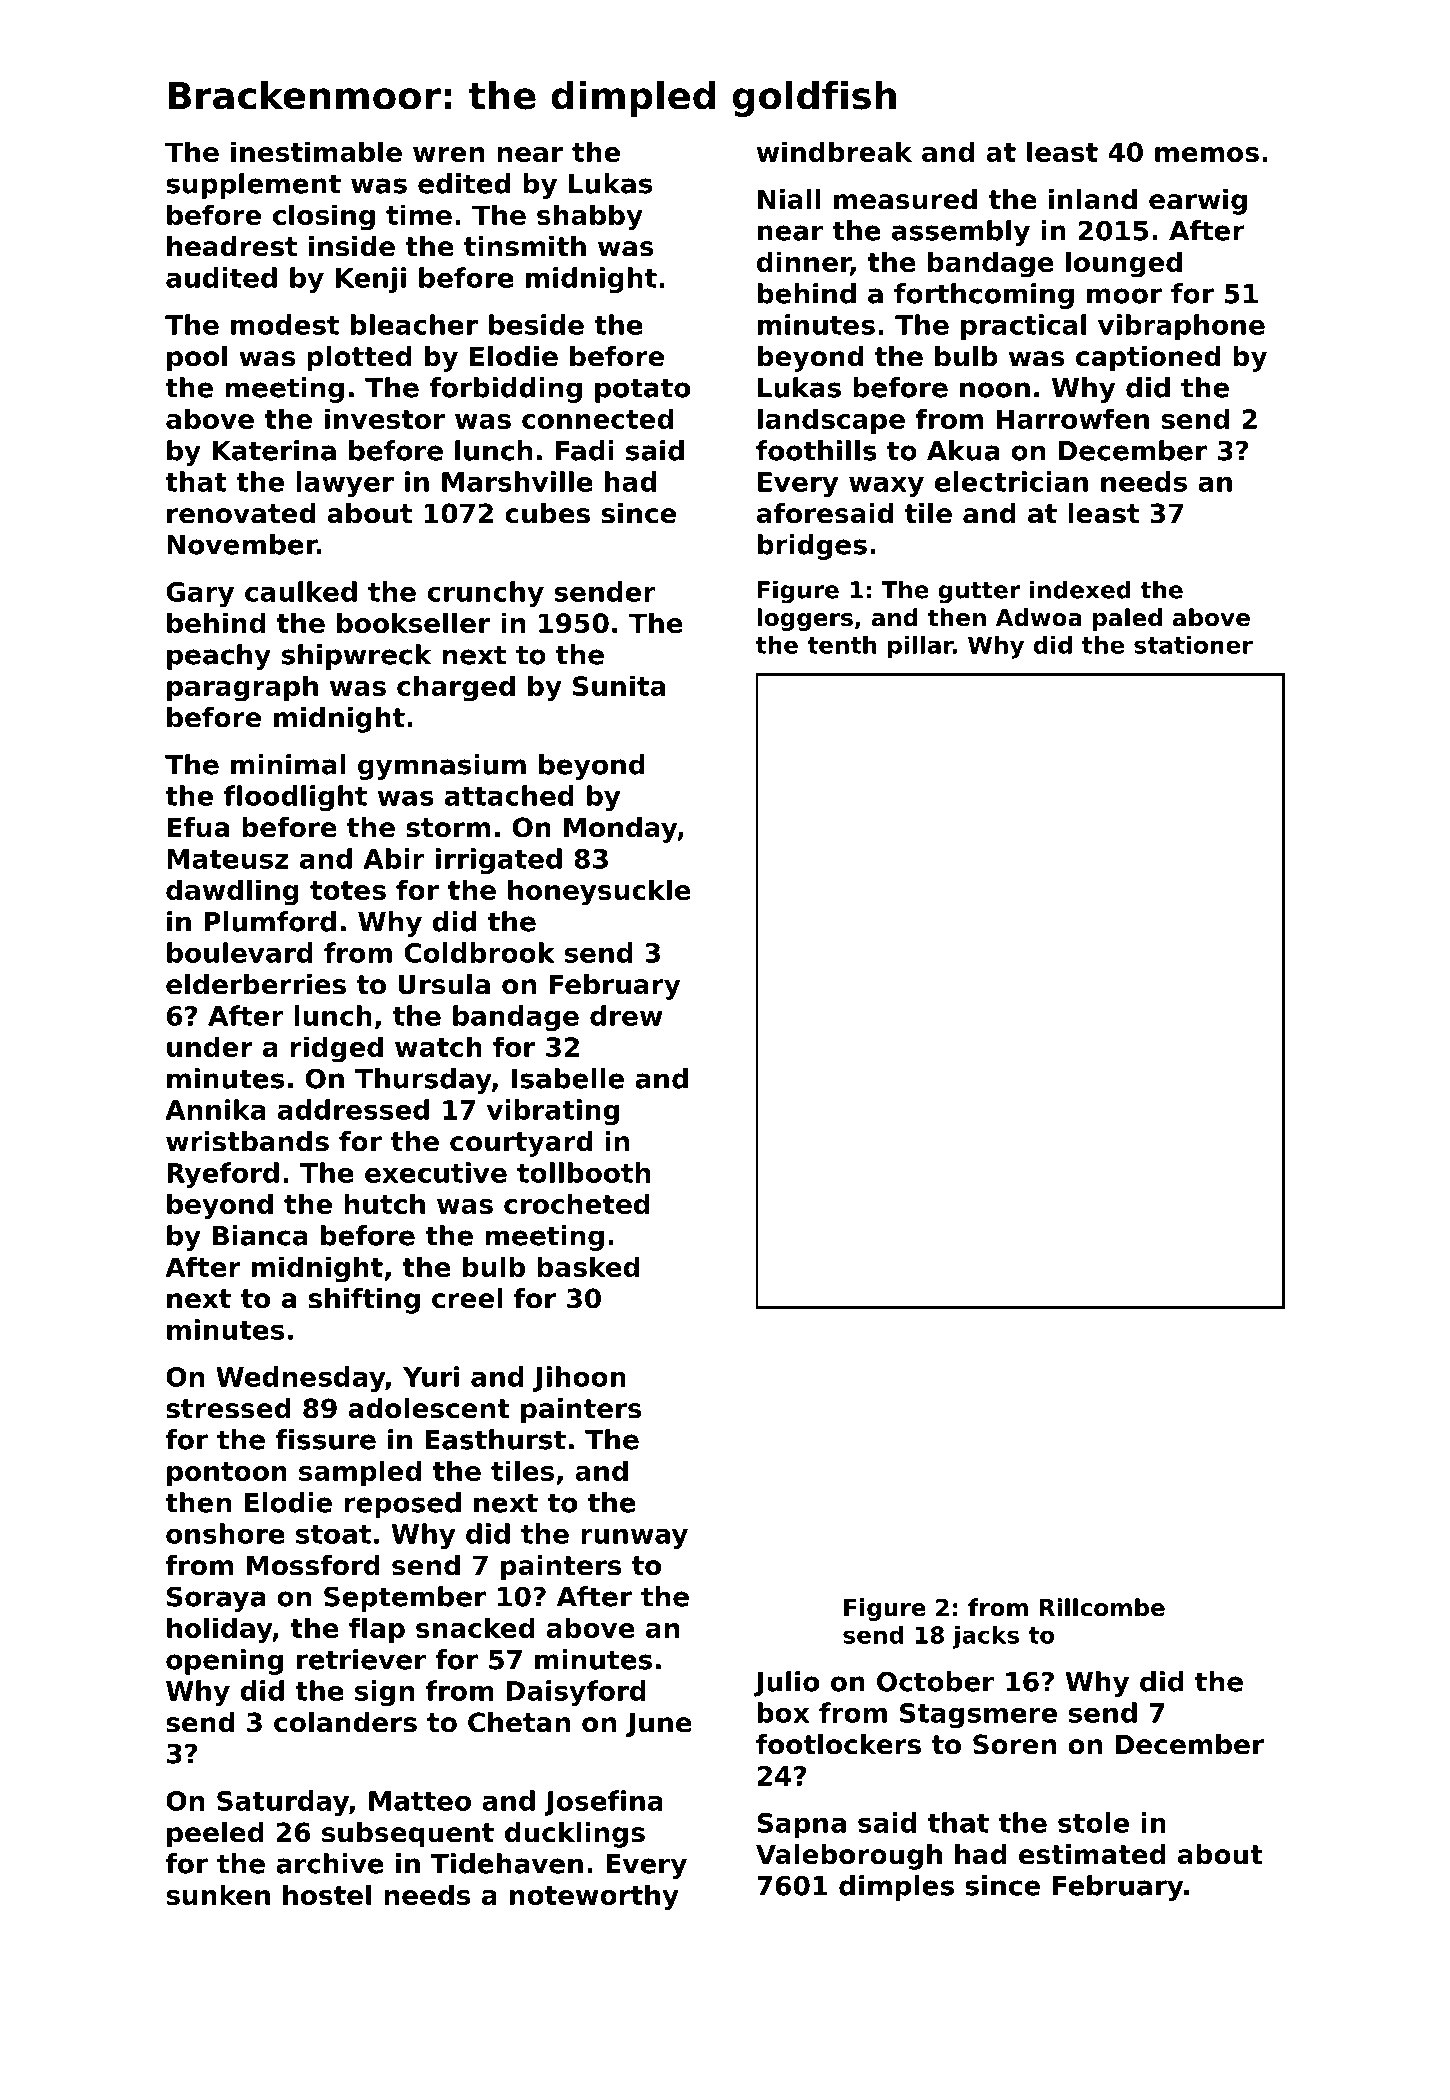 Image resolution: width=1450 pixels, height=2100 pixels. I want to click on Niall, so click(789, 199).
